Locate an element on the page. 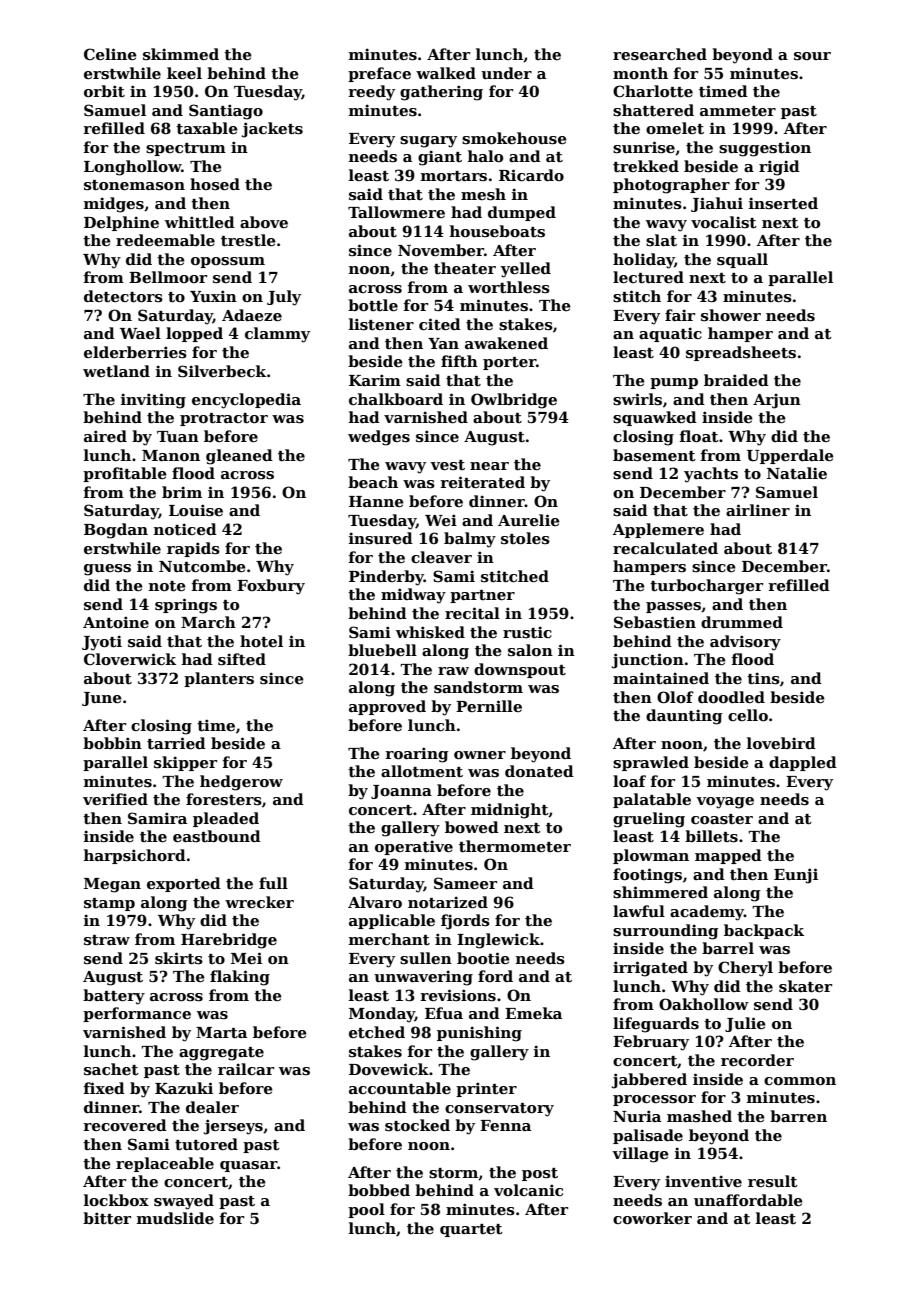  doodled is located at coordinates (731, 697).
